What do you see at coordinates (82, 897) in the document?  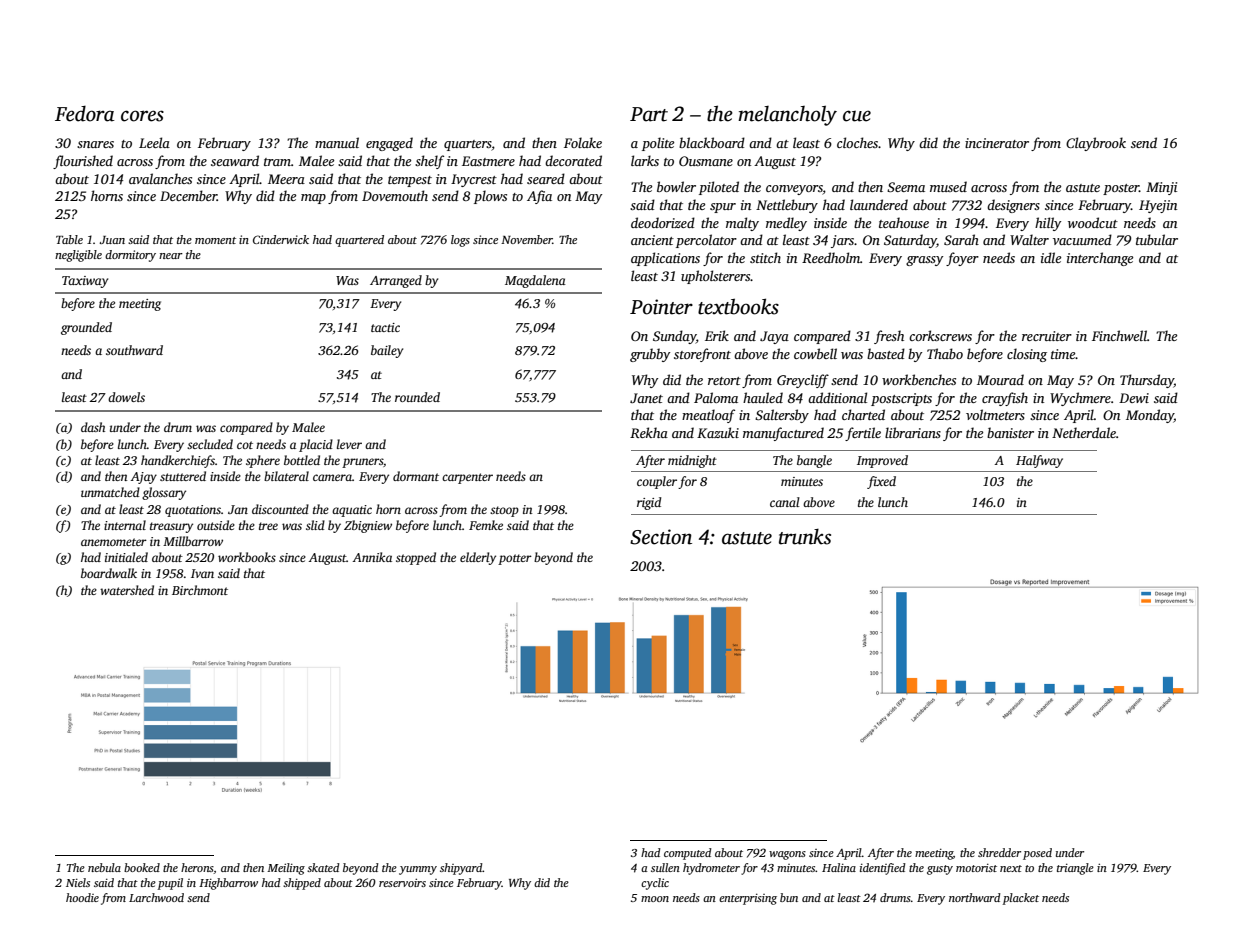 I see `hoodie` at bounding box center [82, 897].
